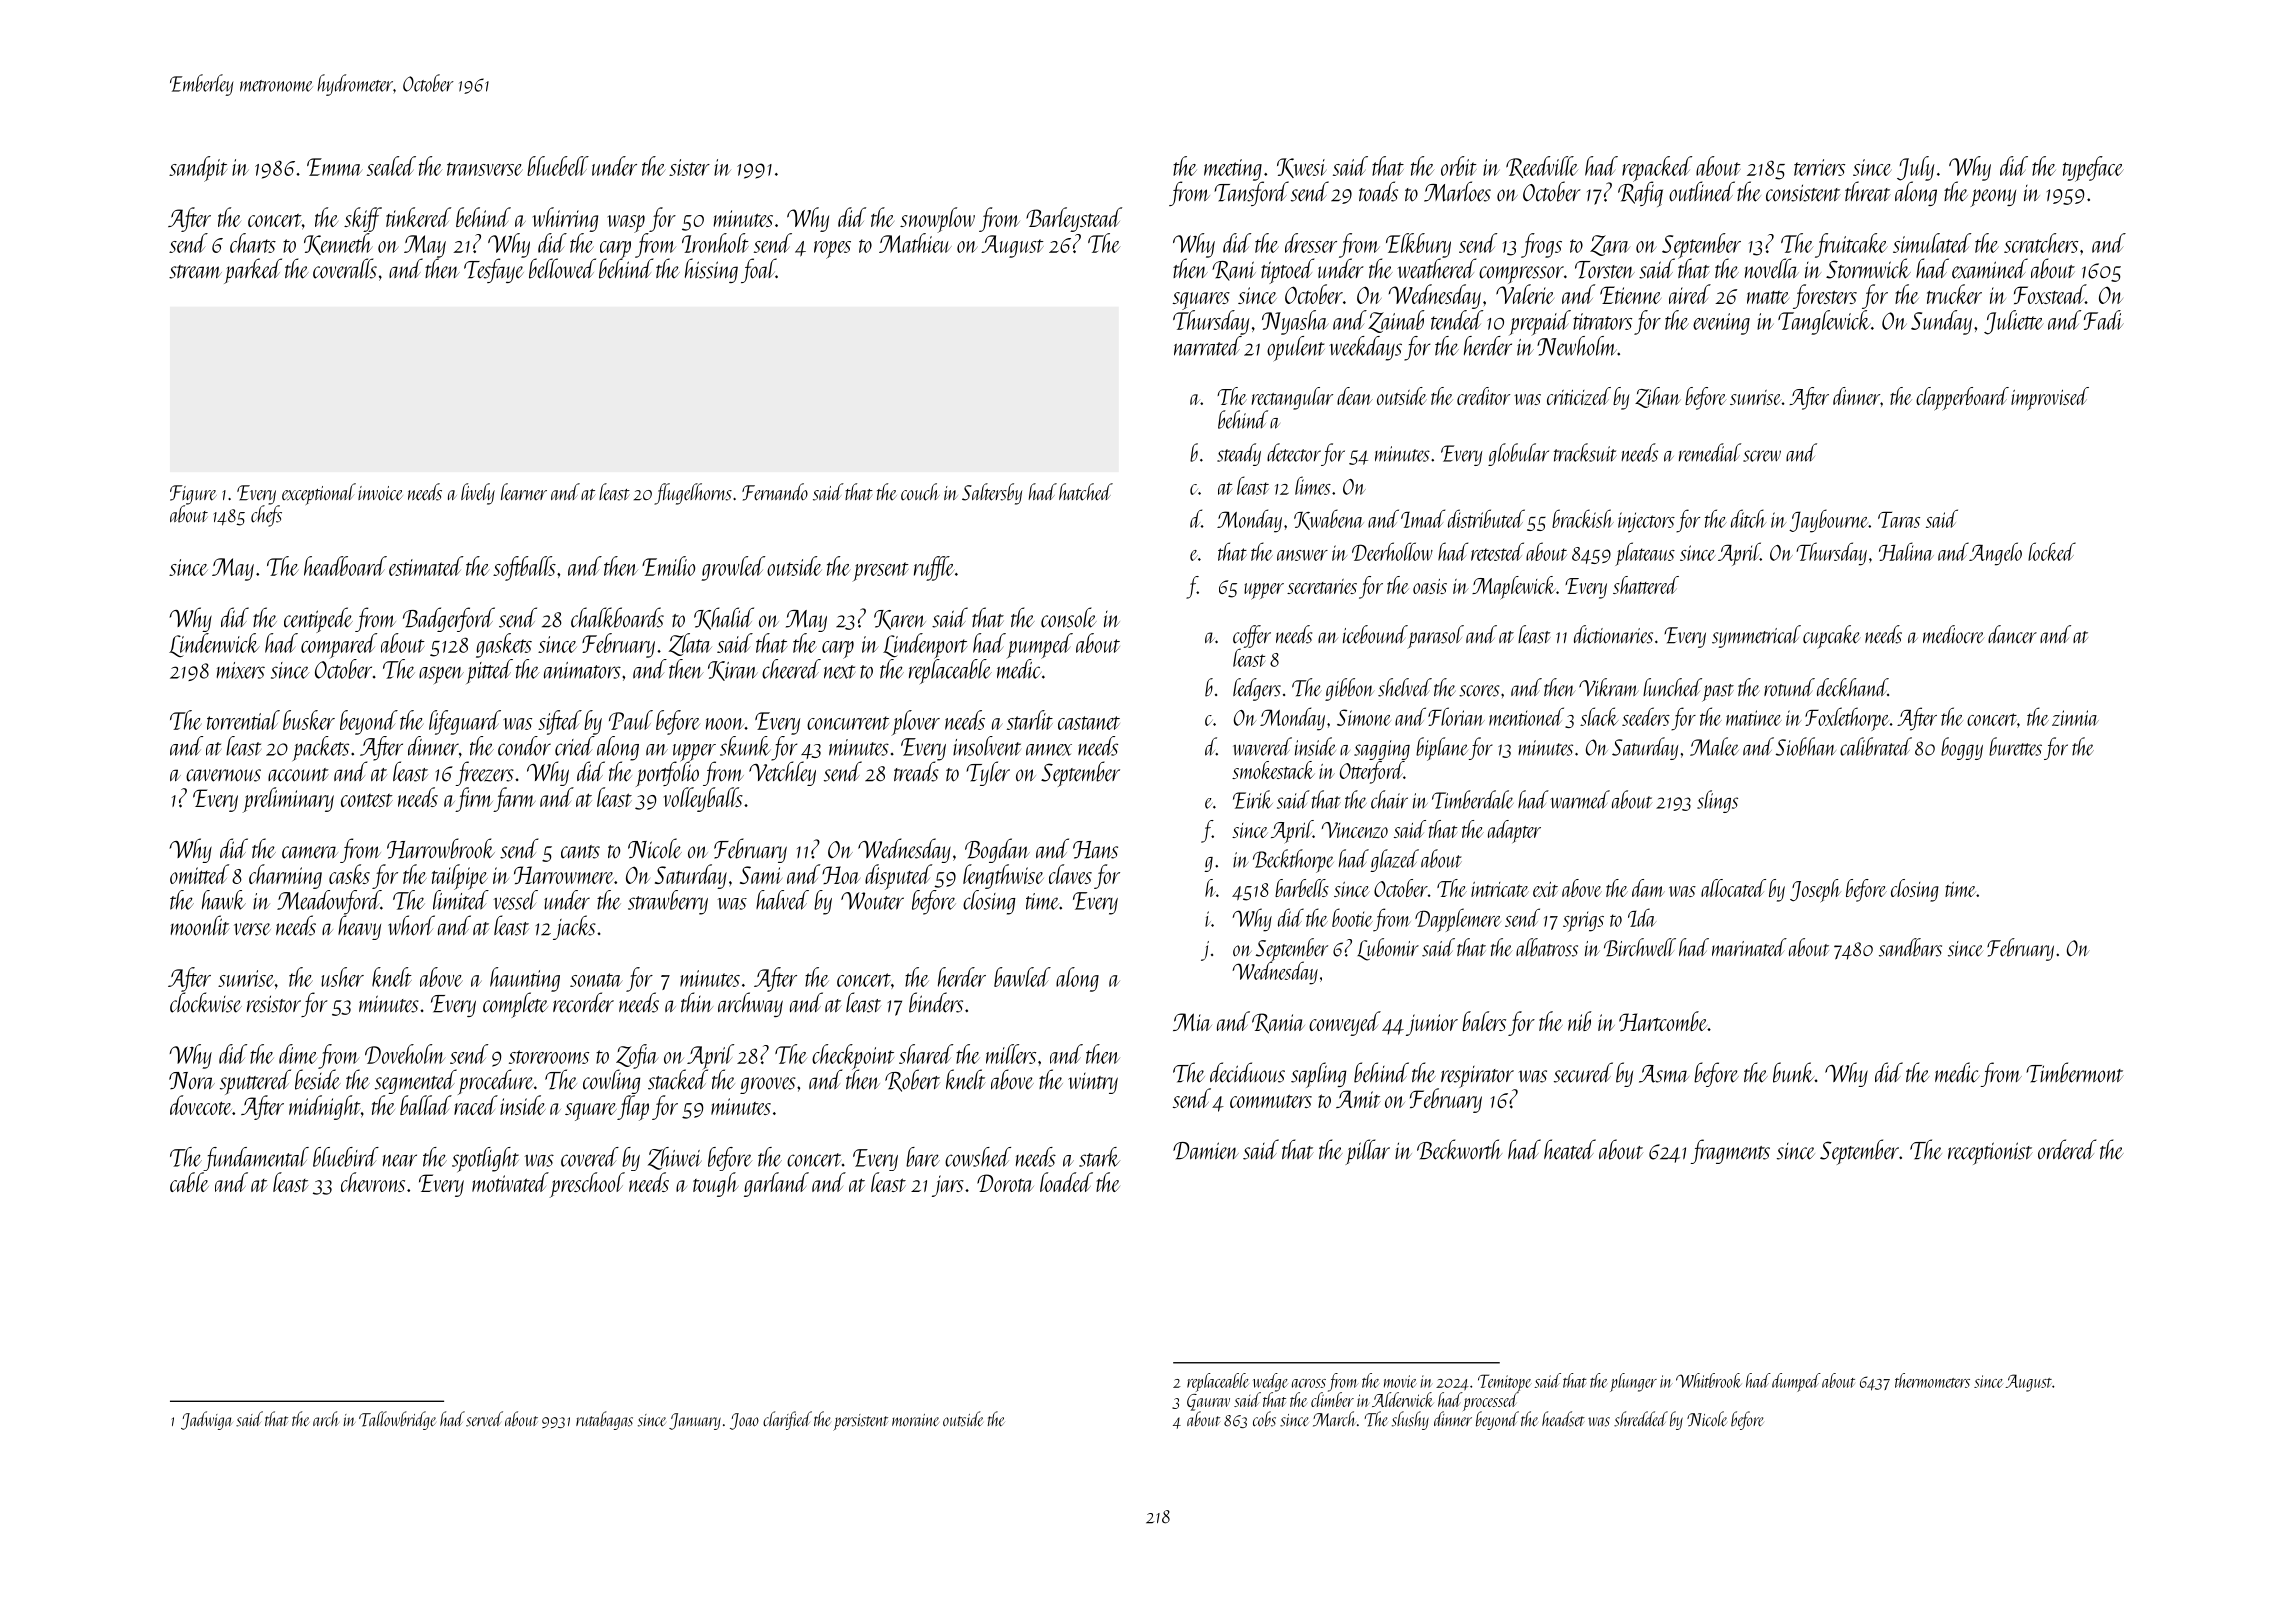  What do you see at coordinates (1257, 689) in the document?
I see `ledgers` at bounding box center [1257, 689].
